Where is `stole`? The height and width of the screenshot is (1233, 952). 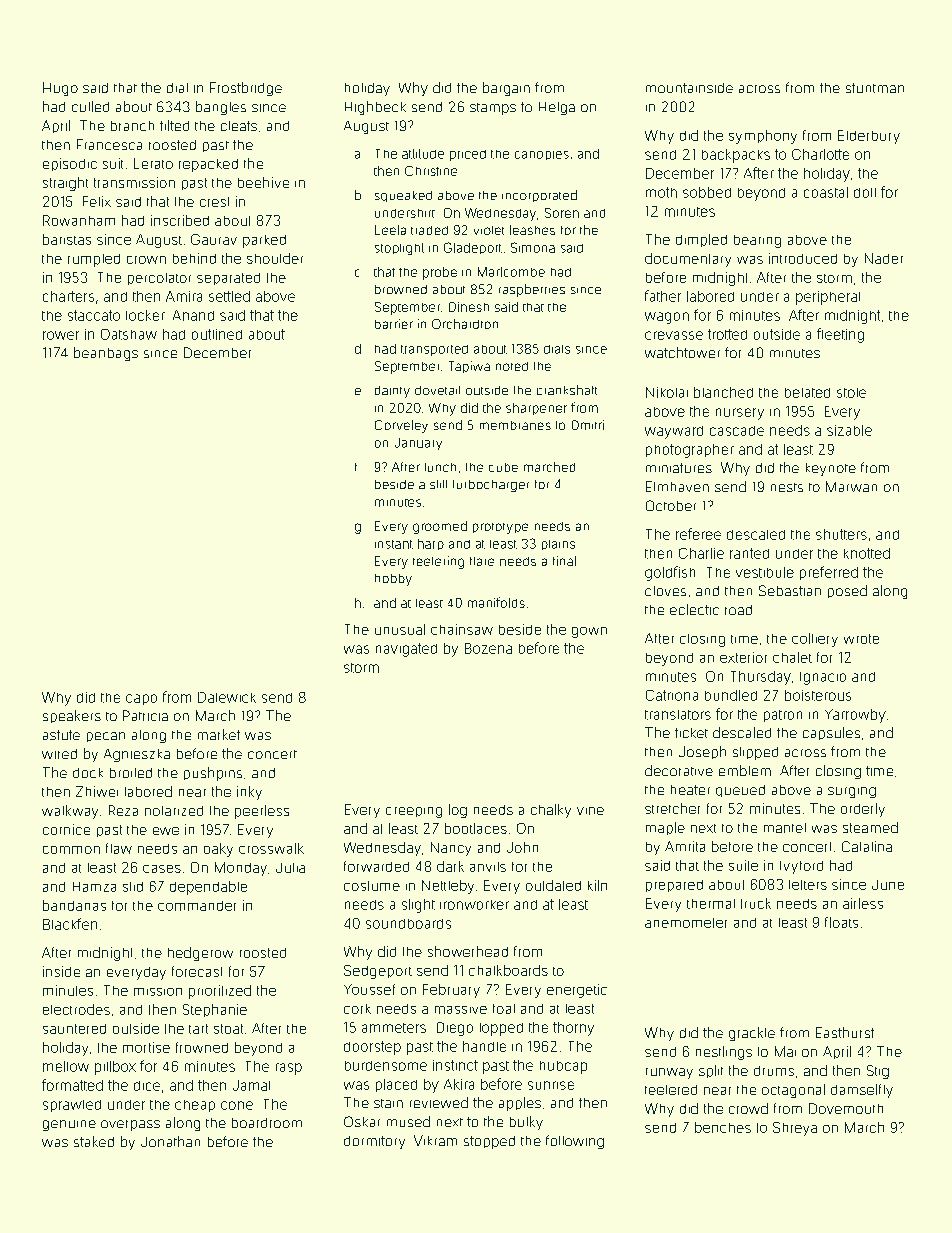 stole is located at coordinates (851, 393).
